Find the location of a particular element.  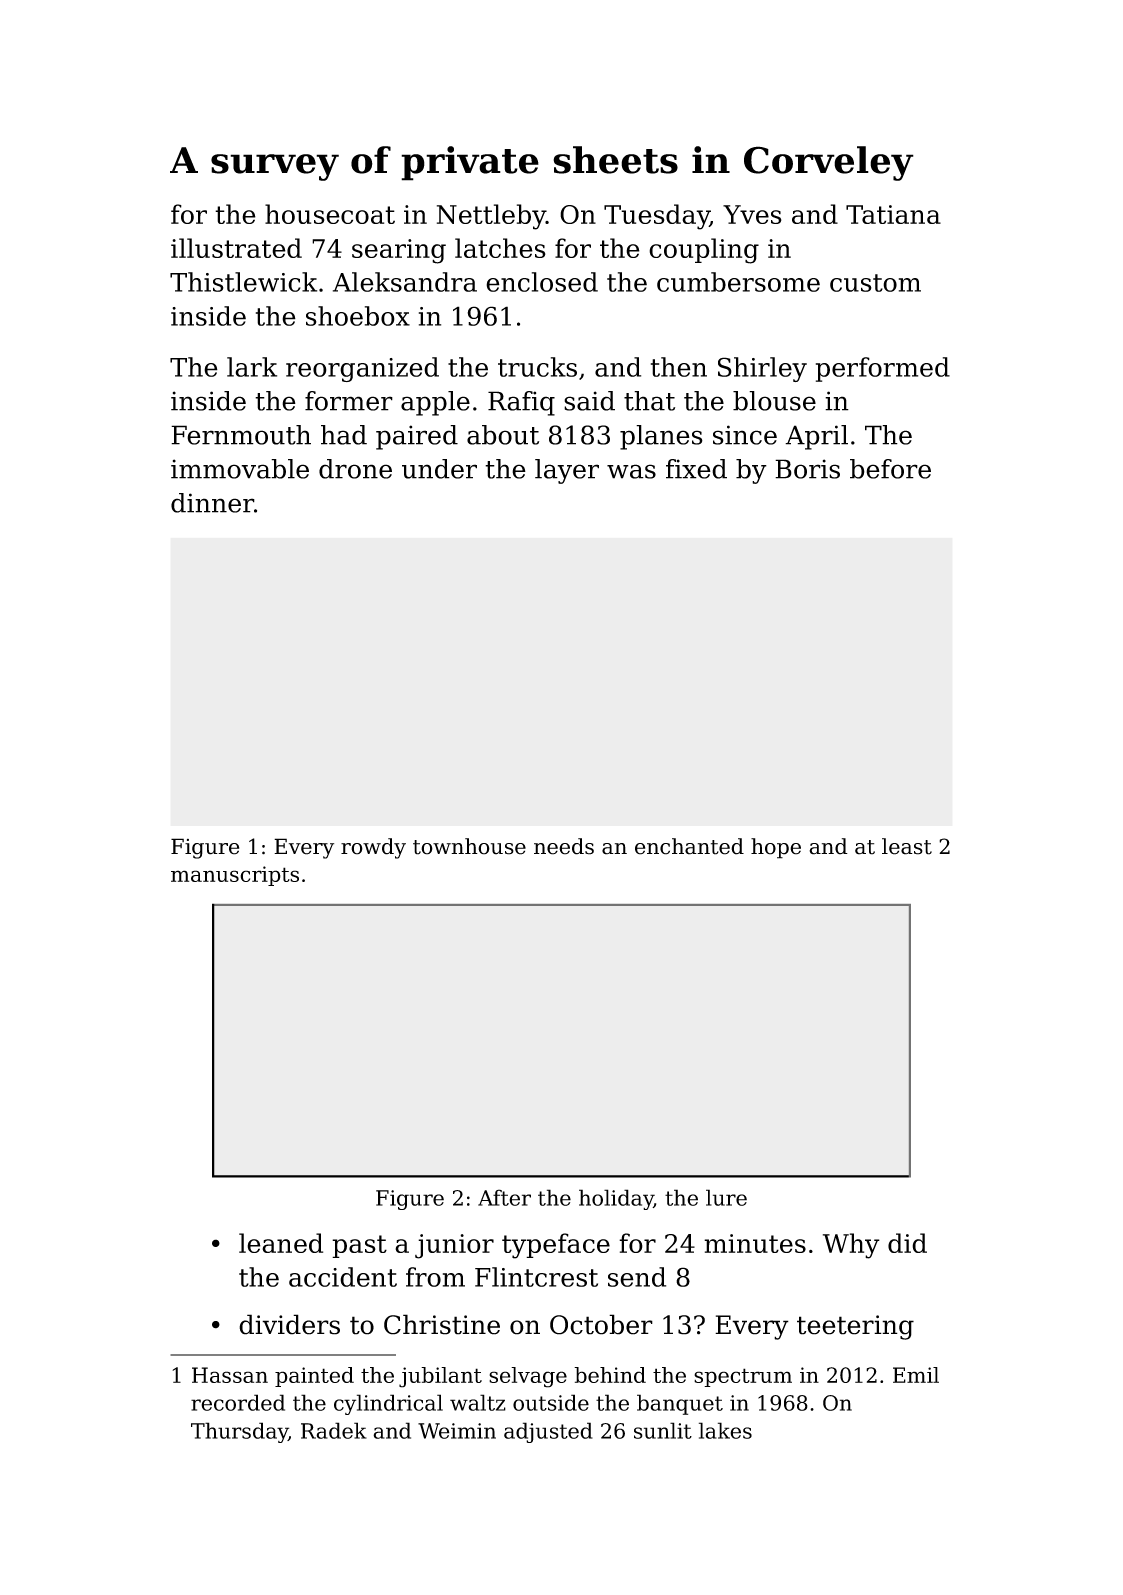

October is located at coordinates (601, 1324).
